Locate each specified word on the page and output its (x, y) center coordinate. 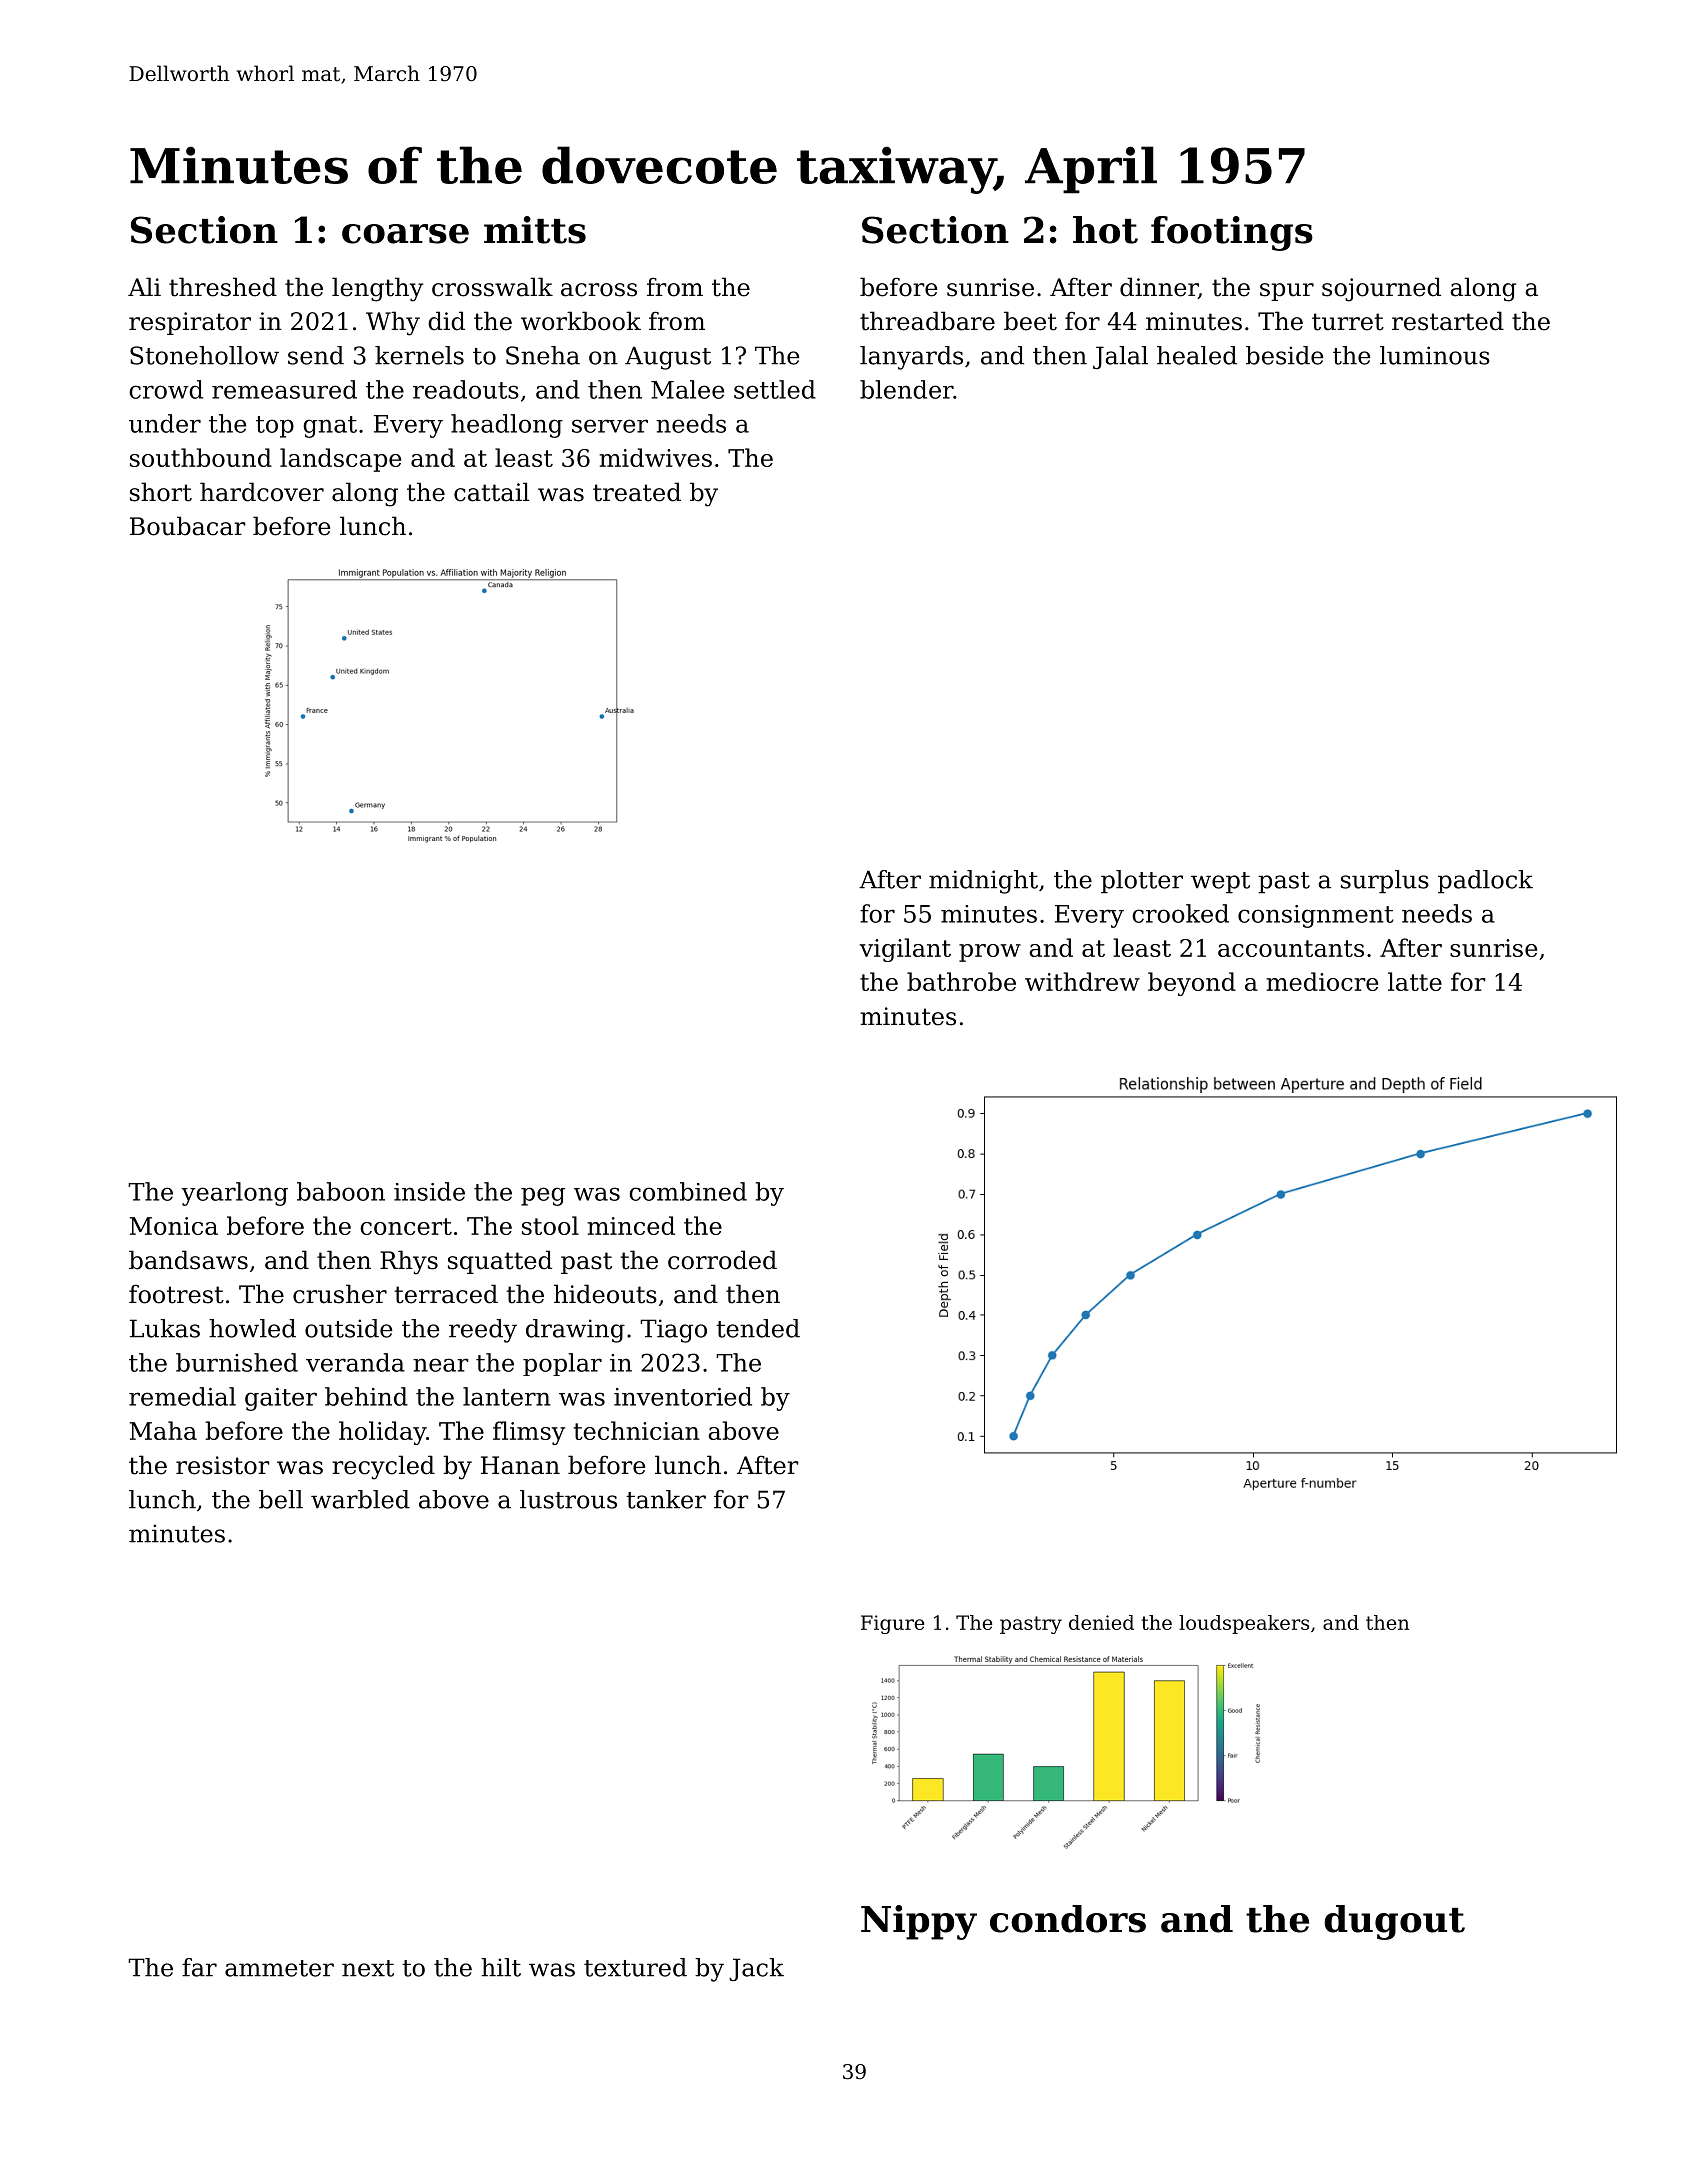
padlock (1485, 882)
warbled (360, 1499)
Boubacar (188, 526)
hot (1105, 230)
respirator (190, 323)
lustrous (568, 1499)
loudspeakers (1244, 1624)
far (199, 1967)
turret (1348, 322)
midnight (983, 882)
